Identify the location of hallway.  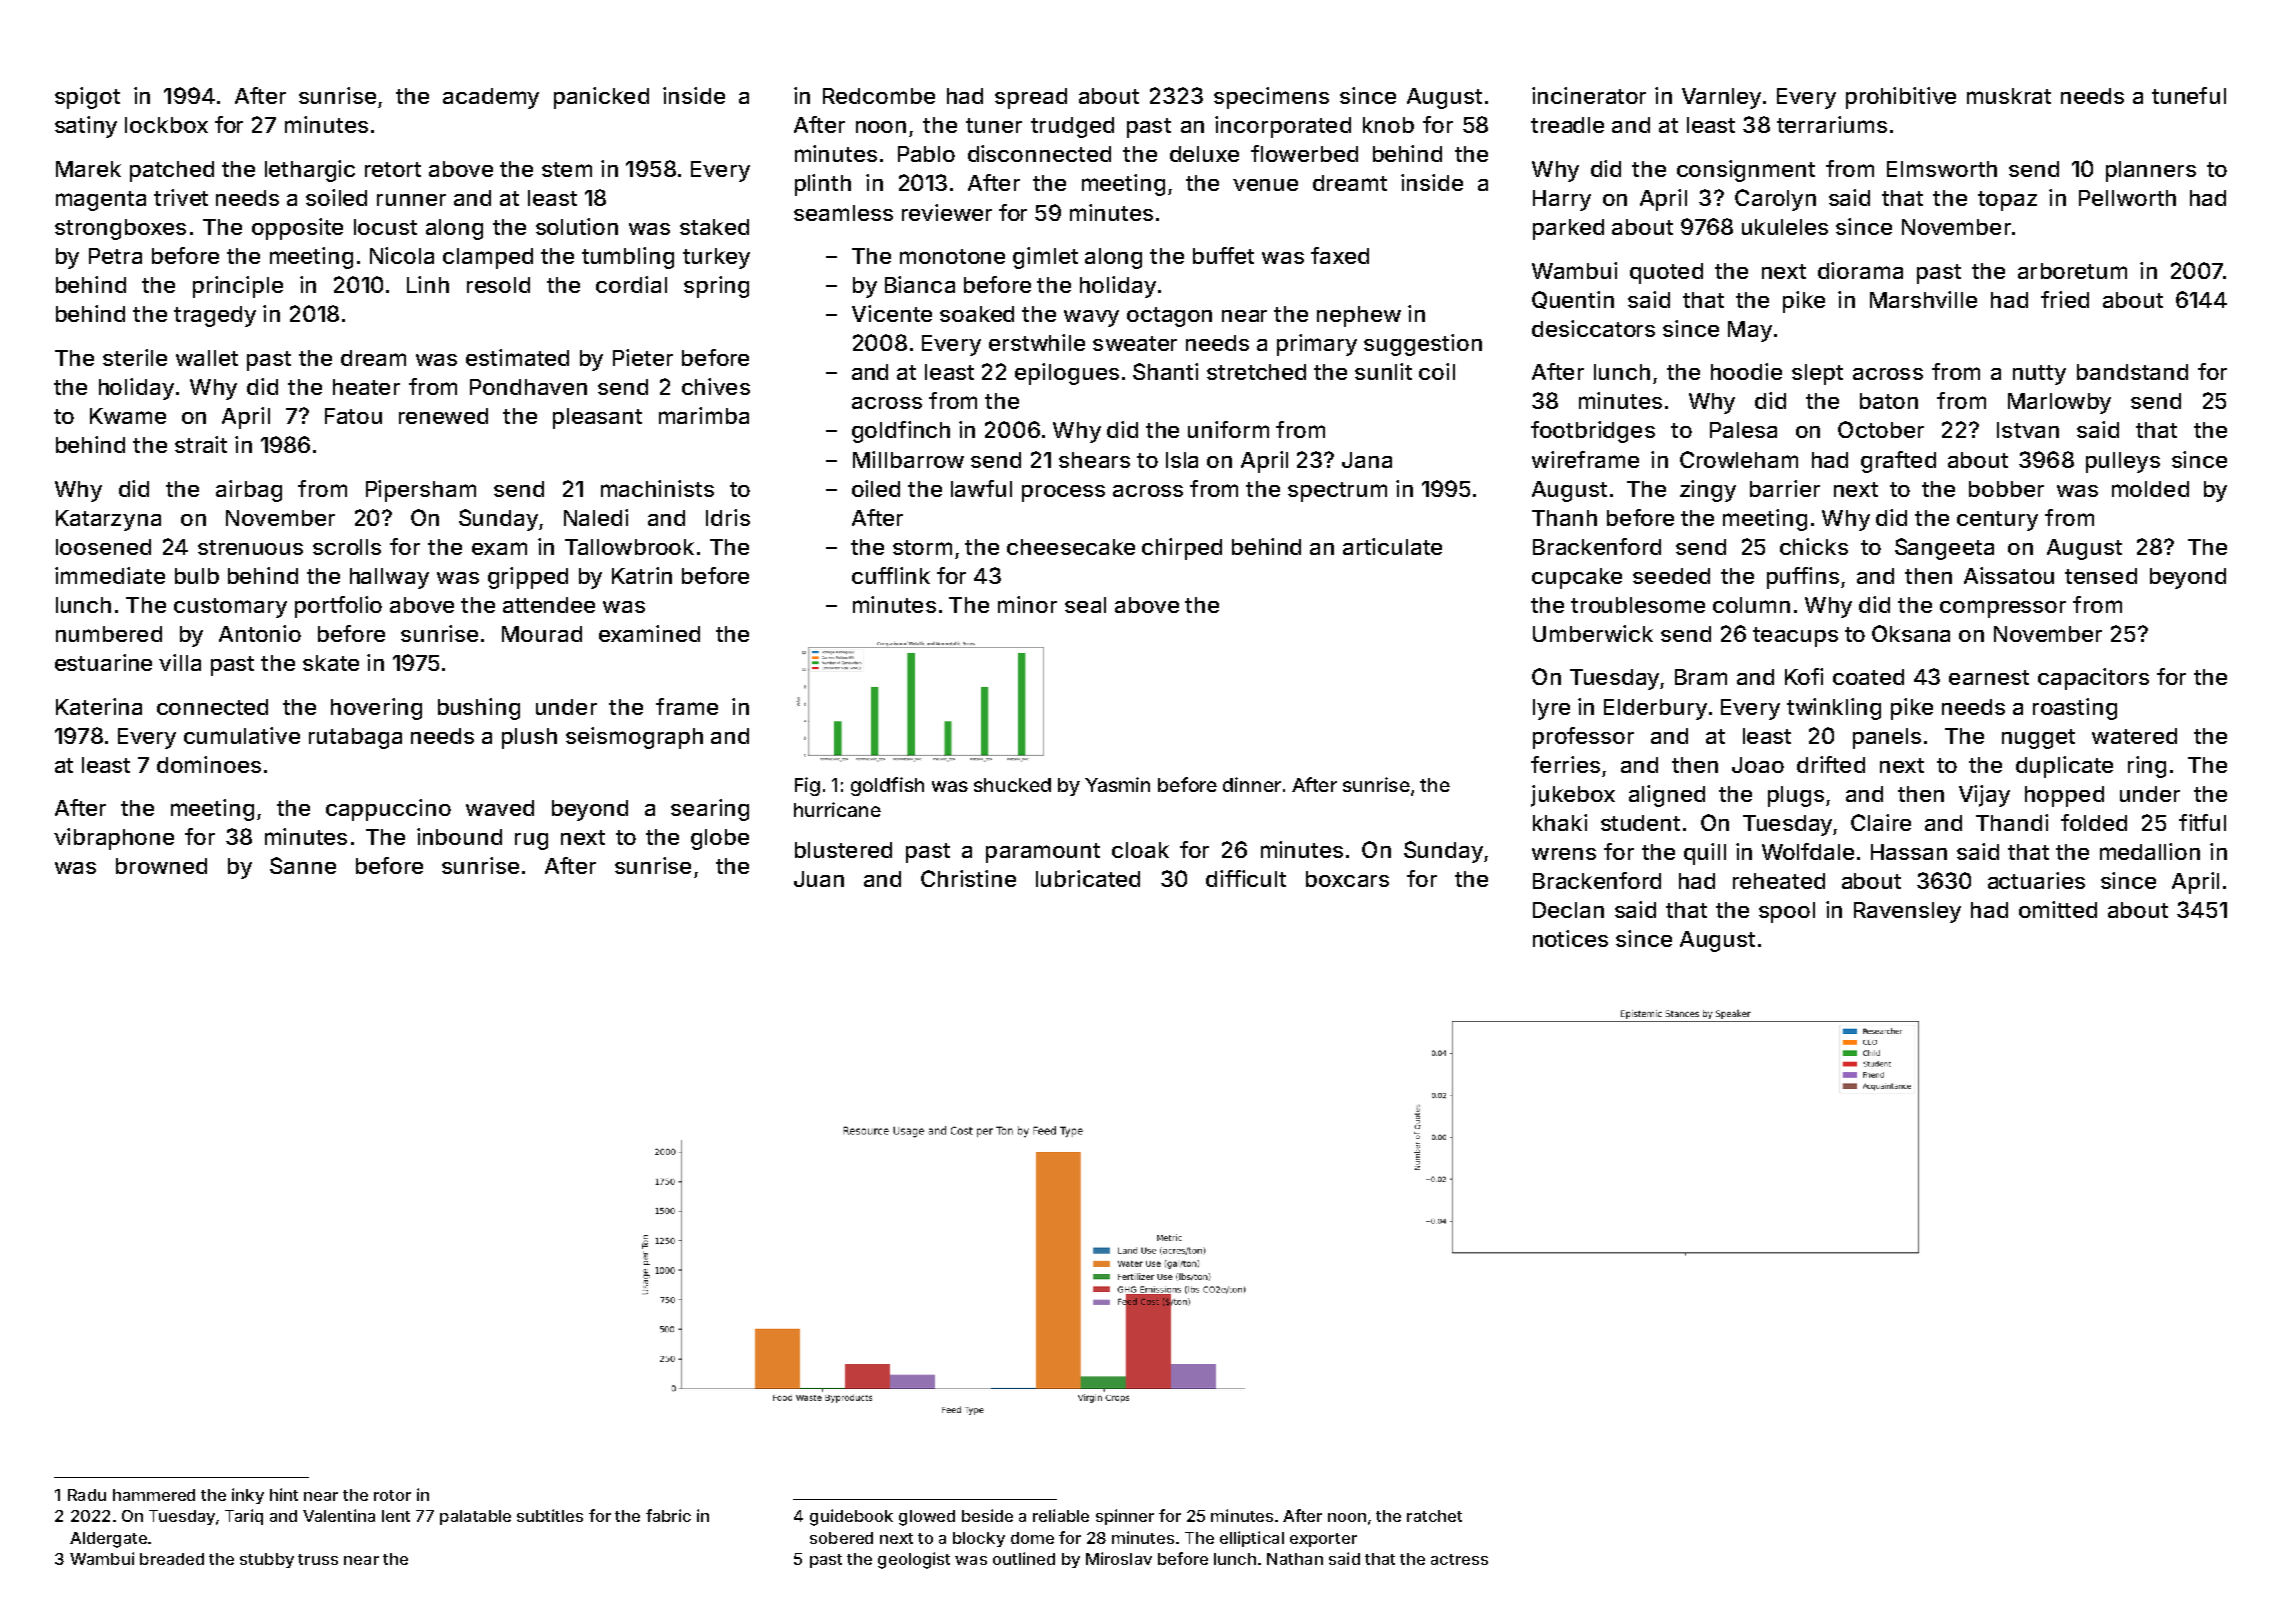
(389, 578).
